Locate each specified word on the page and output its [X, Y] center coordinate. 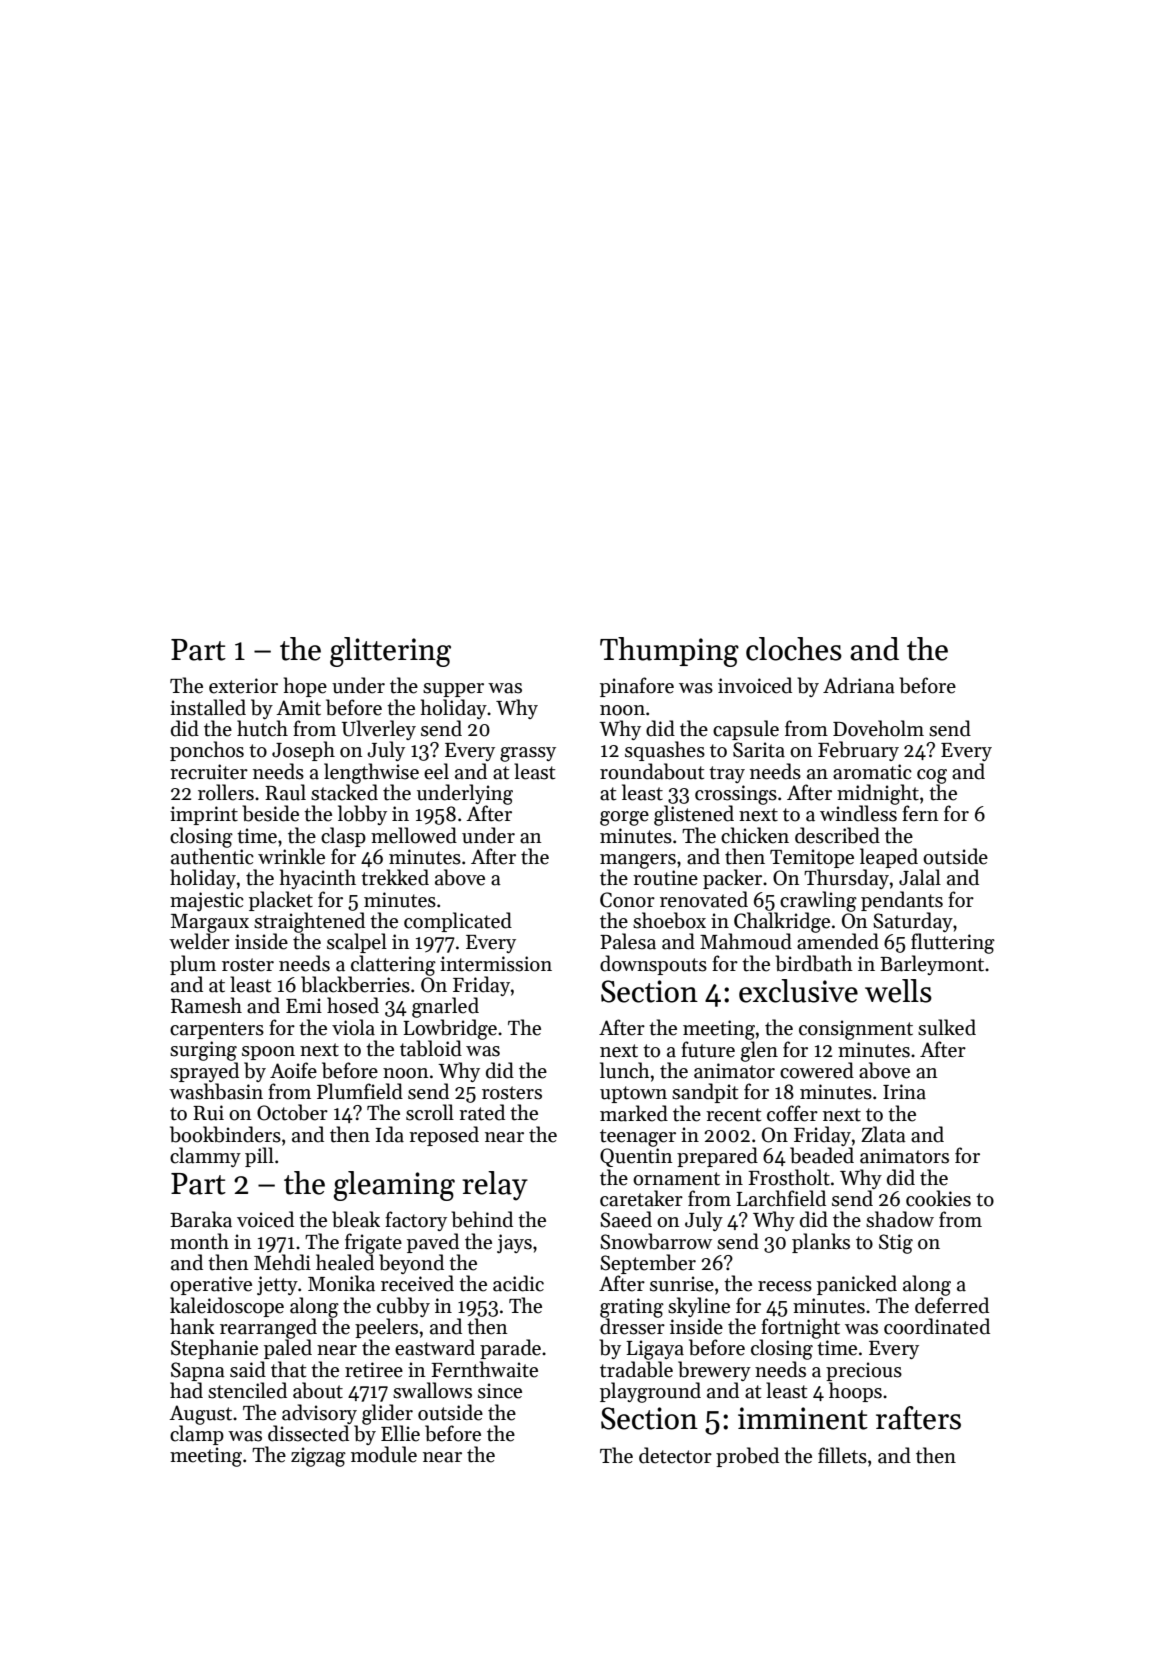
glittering [390, 652]
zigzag [318, 1457]
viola [353, 1027]
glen [759, 1051]
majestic [207, 901]
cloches [794, 649]
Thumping [669, 652]
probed [747, 1457]
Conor [627, 900]
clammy [205, 1157]
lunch [625, 1070]
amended [838, 941]
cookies [938, 1198]
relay [495, 1186]
